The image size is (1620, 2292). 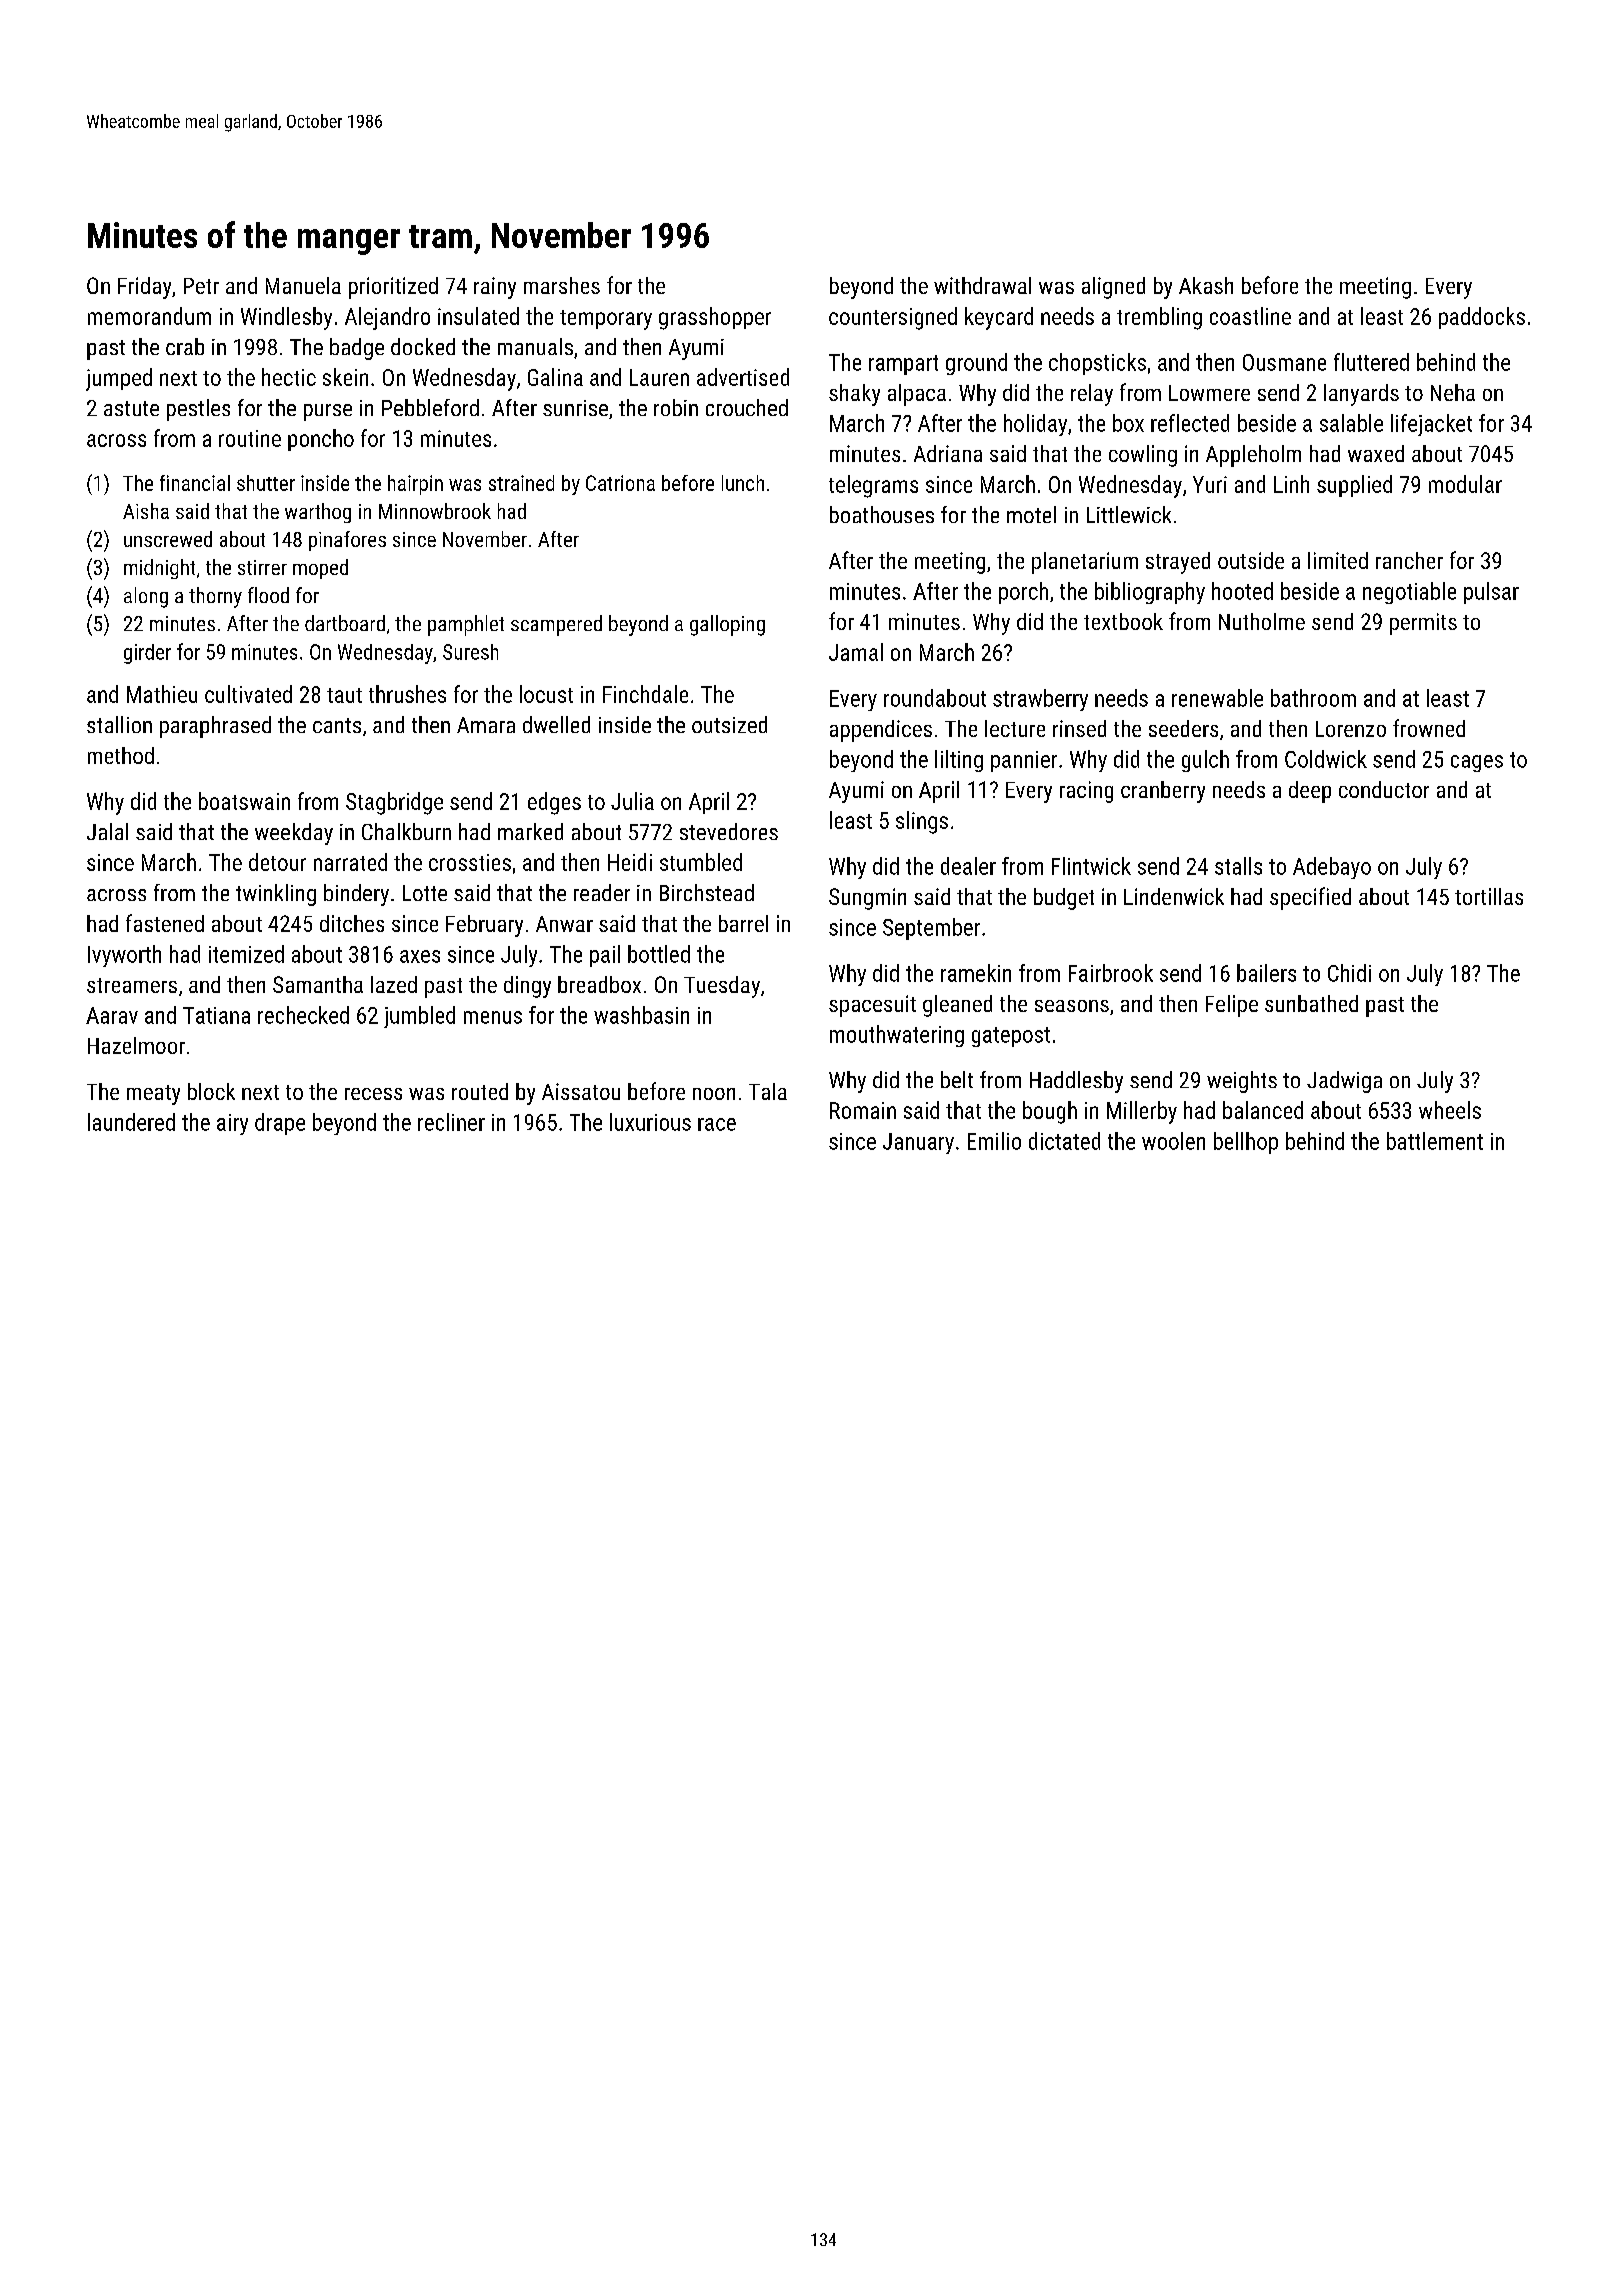 What do you see at coordinates (918, 1143) in the document?
I see `January` at bounding box center [918, 1143].
